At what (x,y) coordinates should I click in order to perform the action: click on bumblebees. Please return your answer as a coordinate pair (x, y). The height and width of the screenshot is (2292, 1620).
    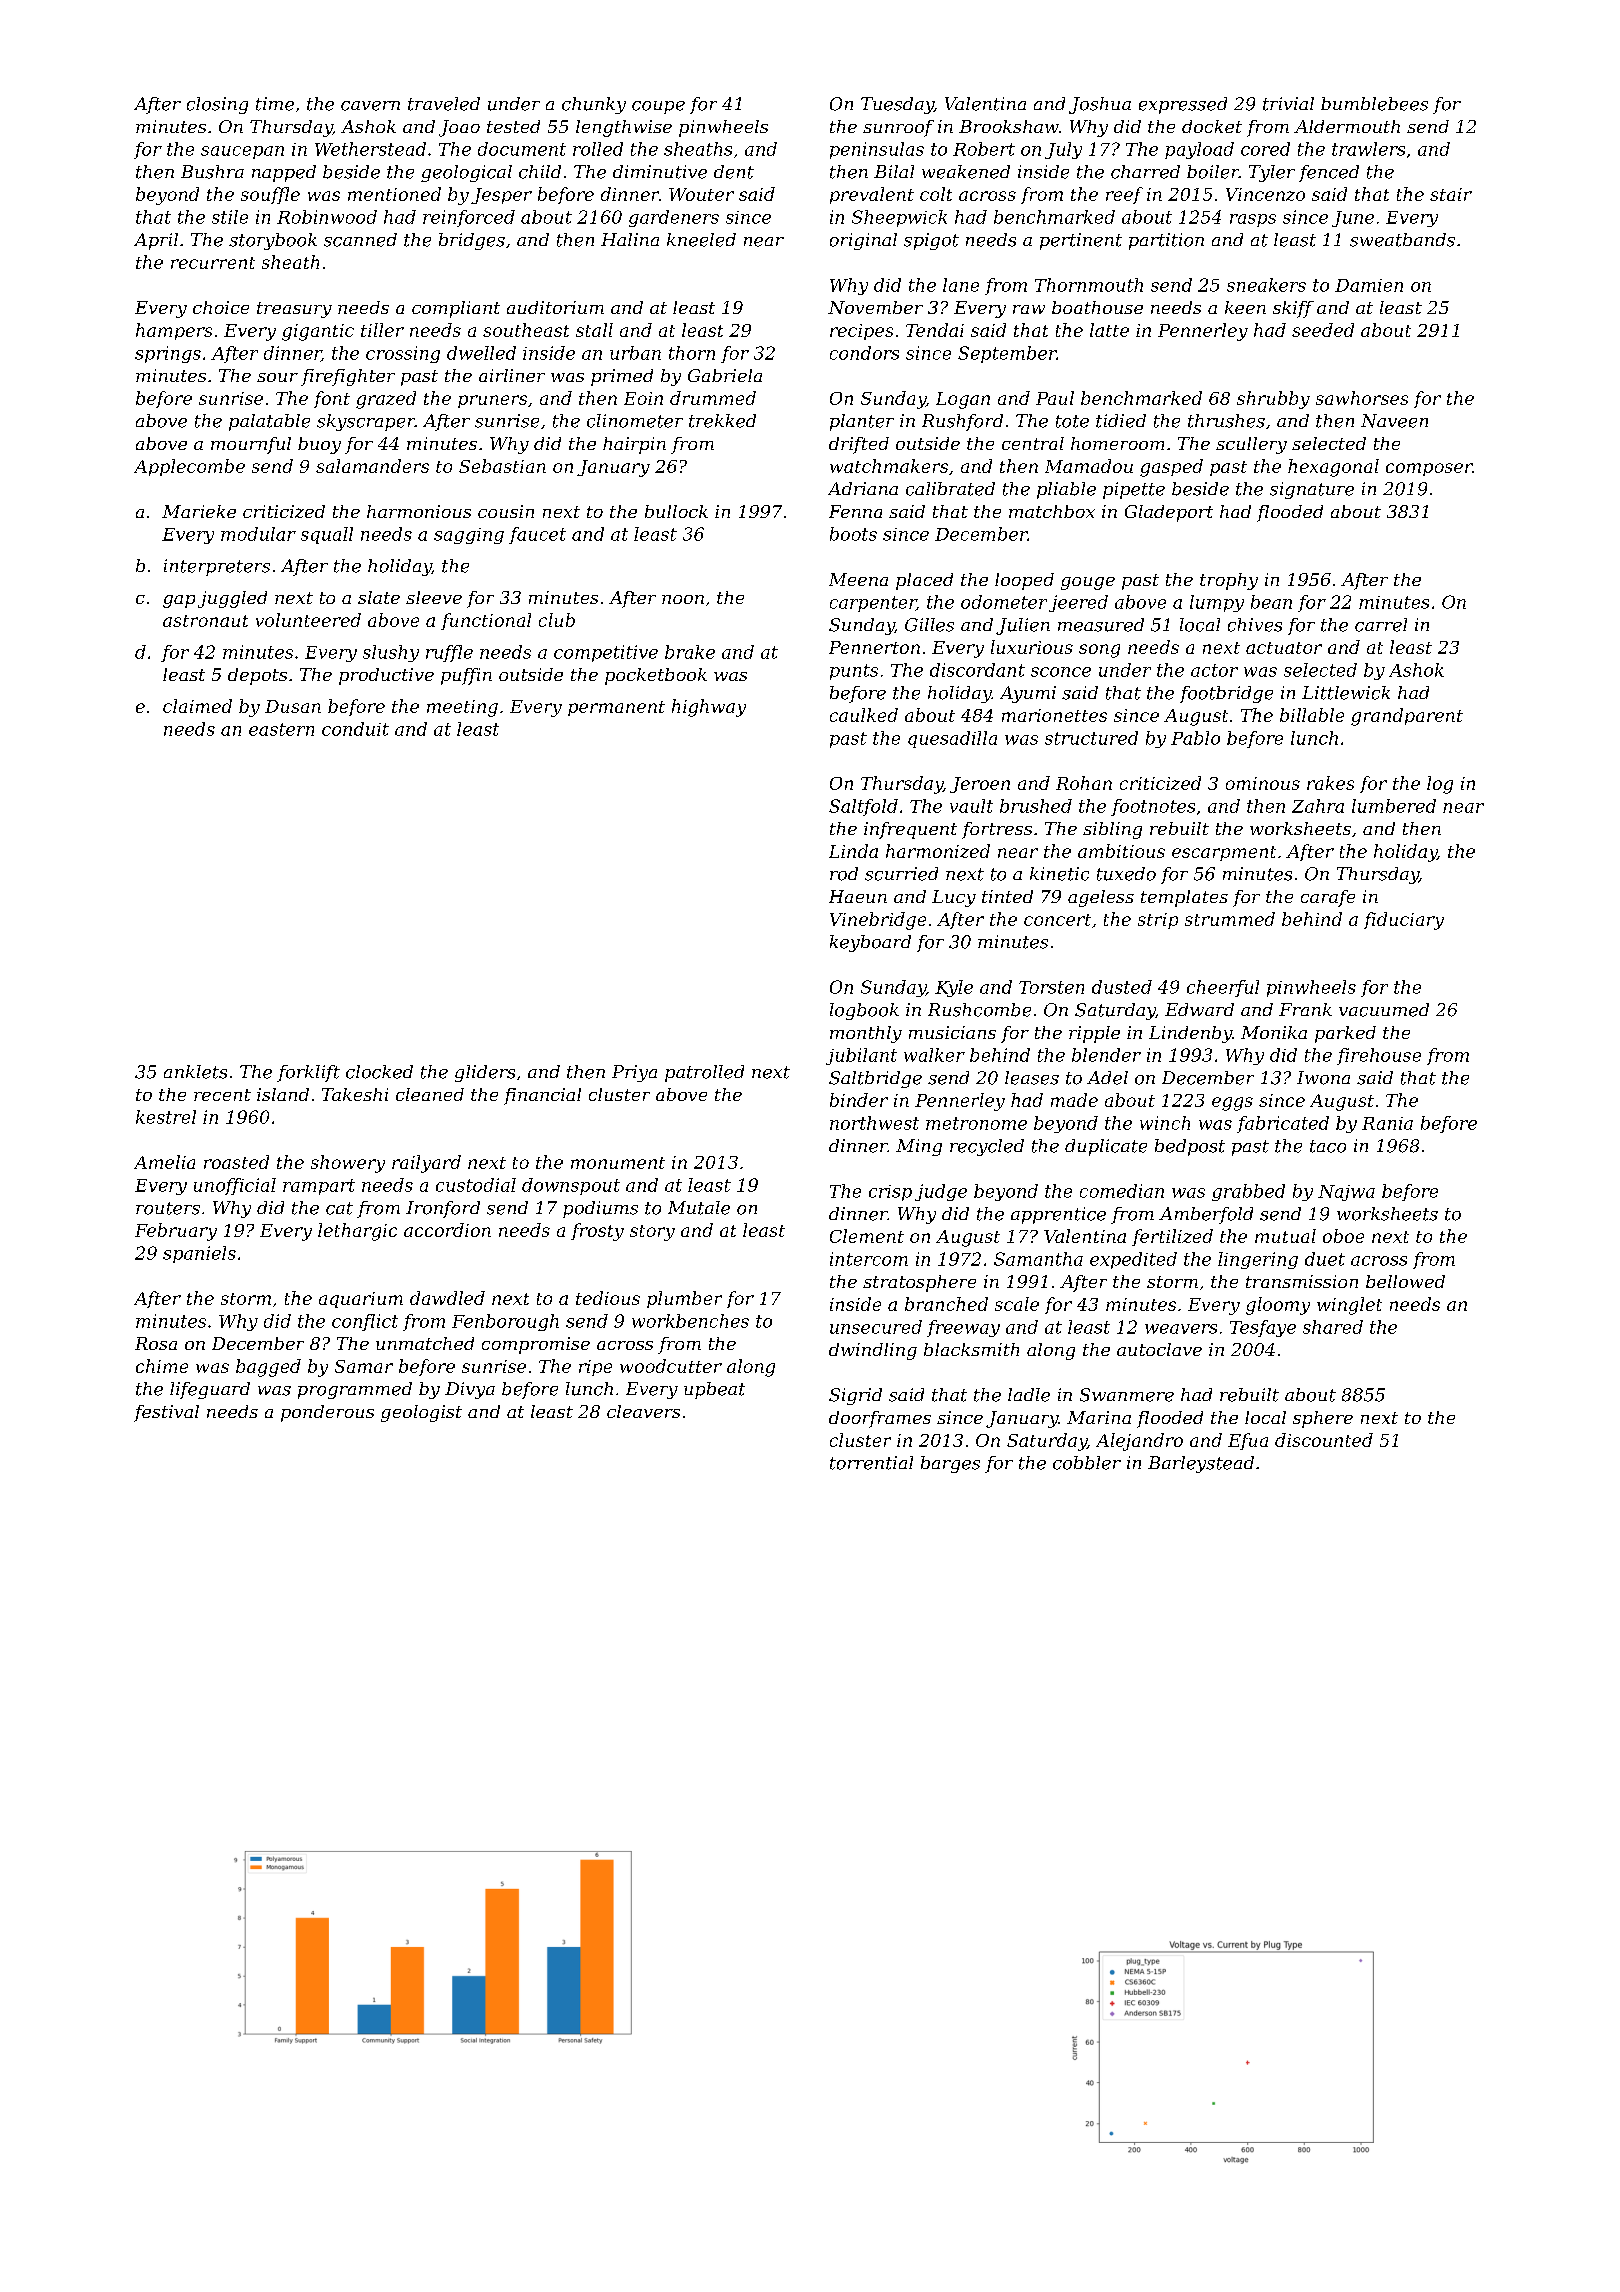
    Looking at the image, I should click on (1374, 104).
